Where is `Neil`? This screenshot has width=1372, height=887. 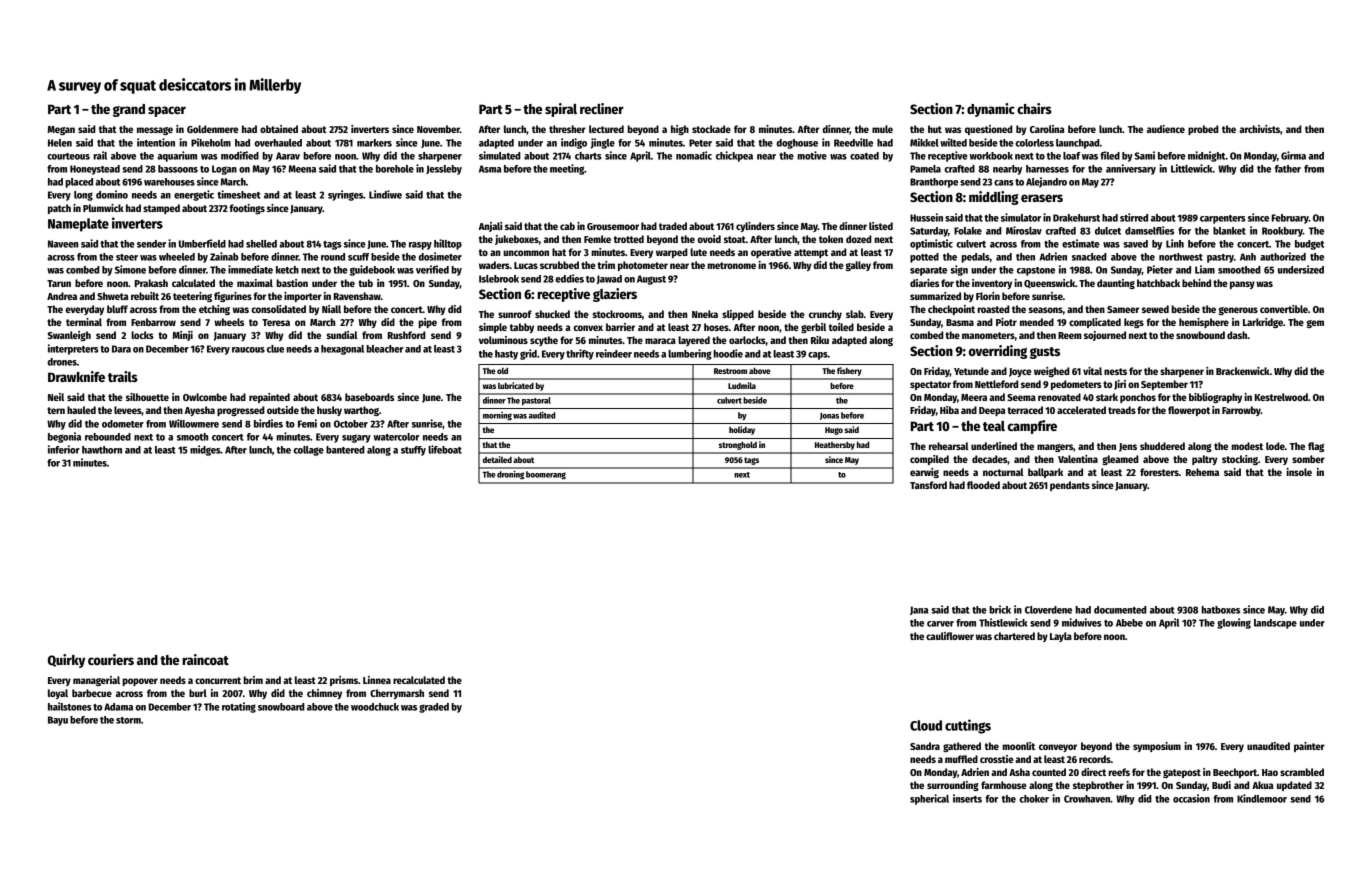
Neil is located at coordinates (56, 397).
